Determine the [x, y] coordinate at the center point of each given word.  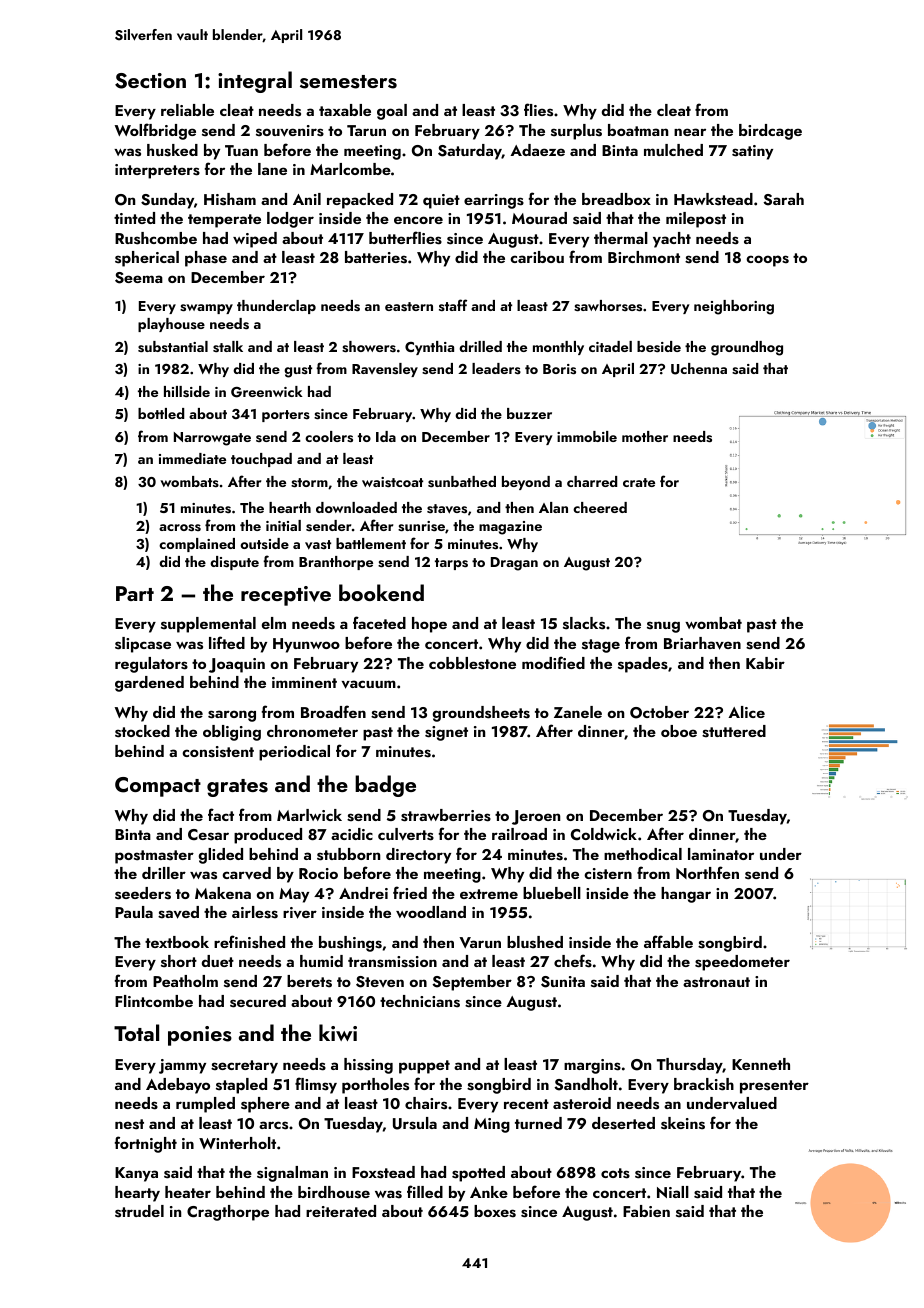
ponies [200, 1036]
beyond [526, 483]
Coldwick [604, 834]
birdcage [770, 132]
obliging [232, 733]
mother [645, 436]
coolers [329, 437]
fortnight [146, 1144]
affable [668, 941]
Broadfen [333, 711]
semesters [348, 82]
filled [425, 1191]
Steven [380, 982]
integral [255, 82]
